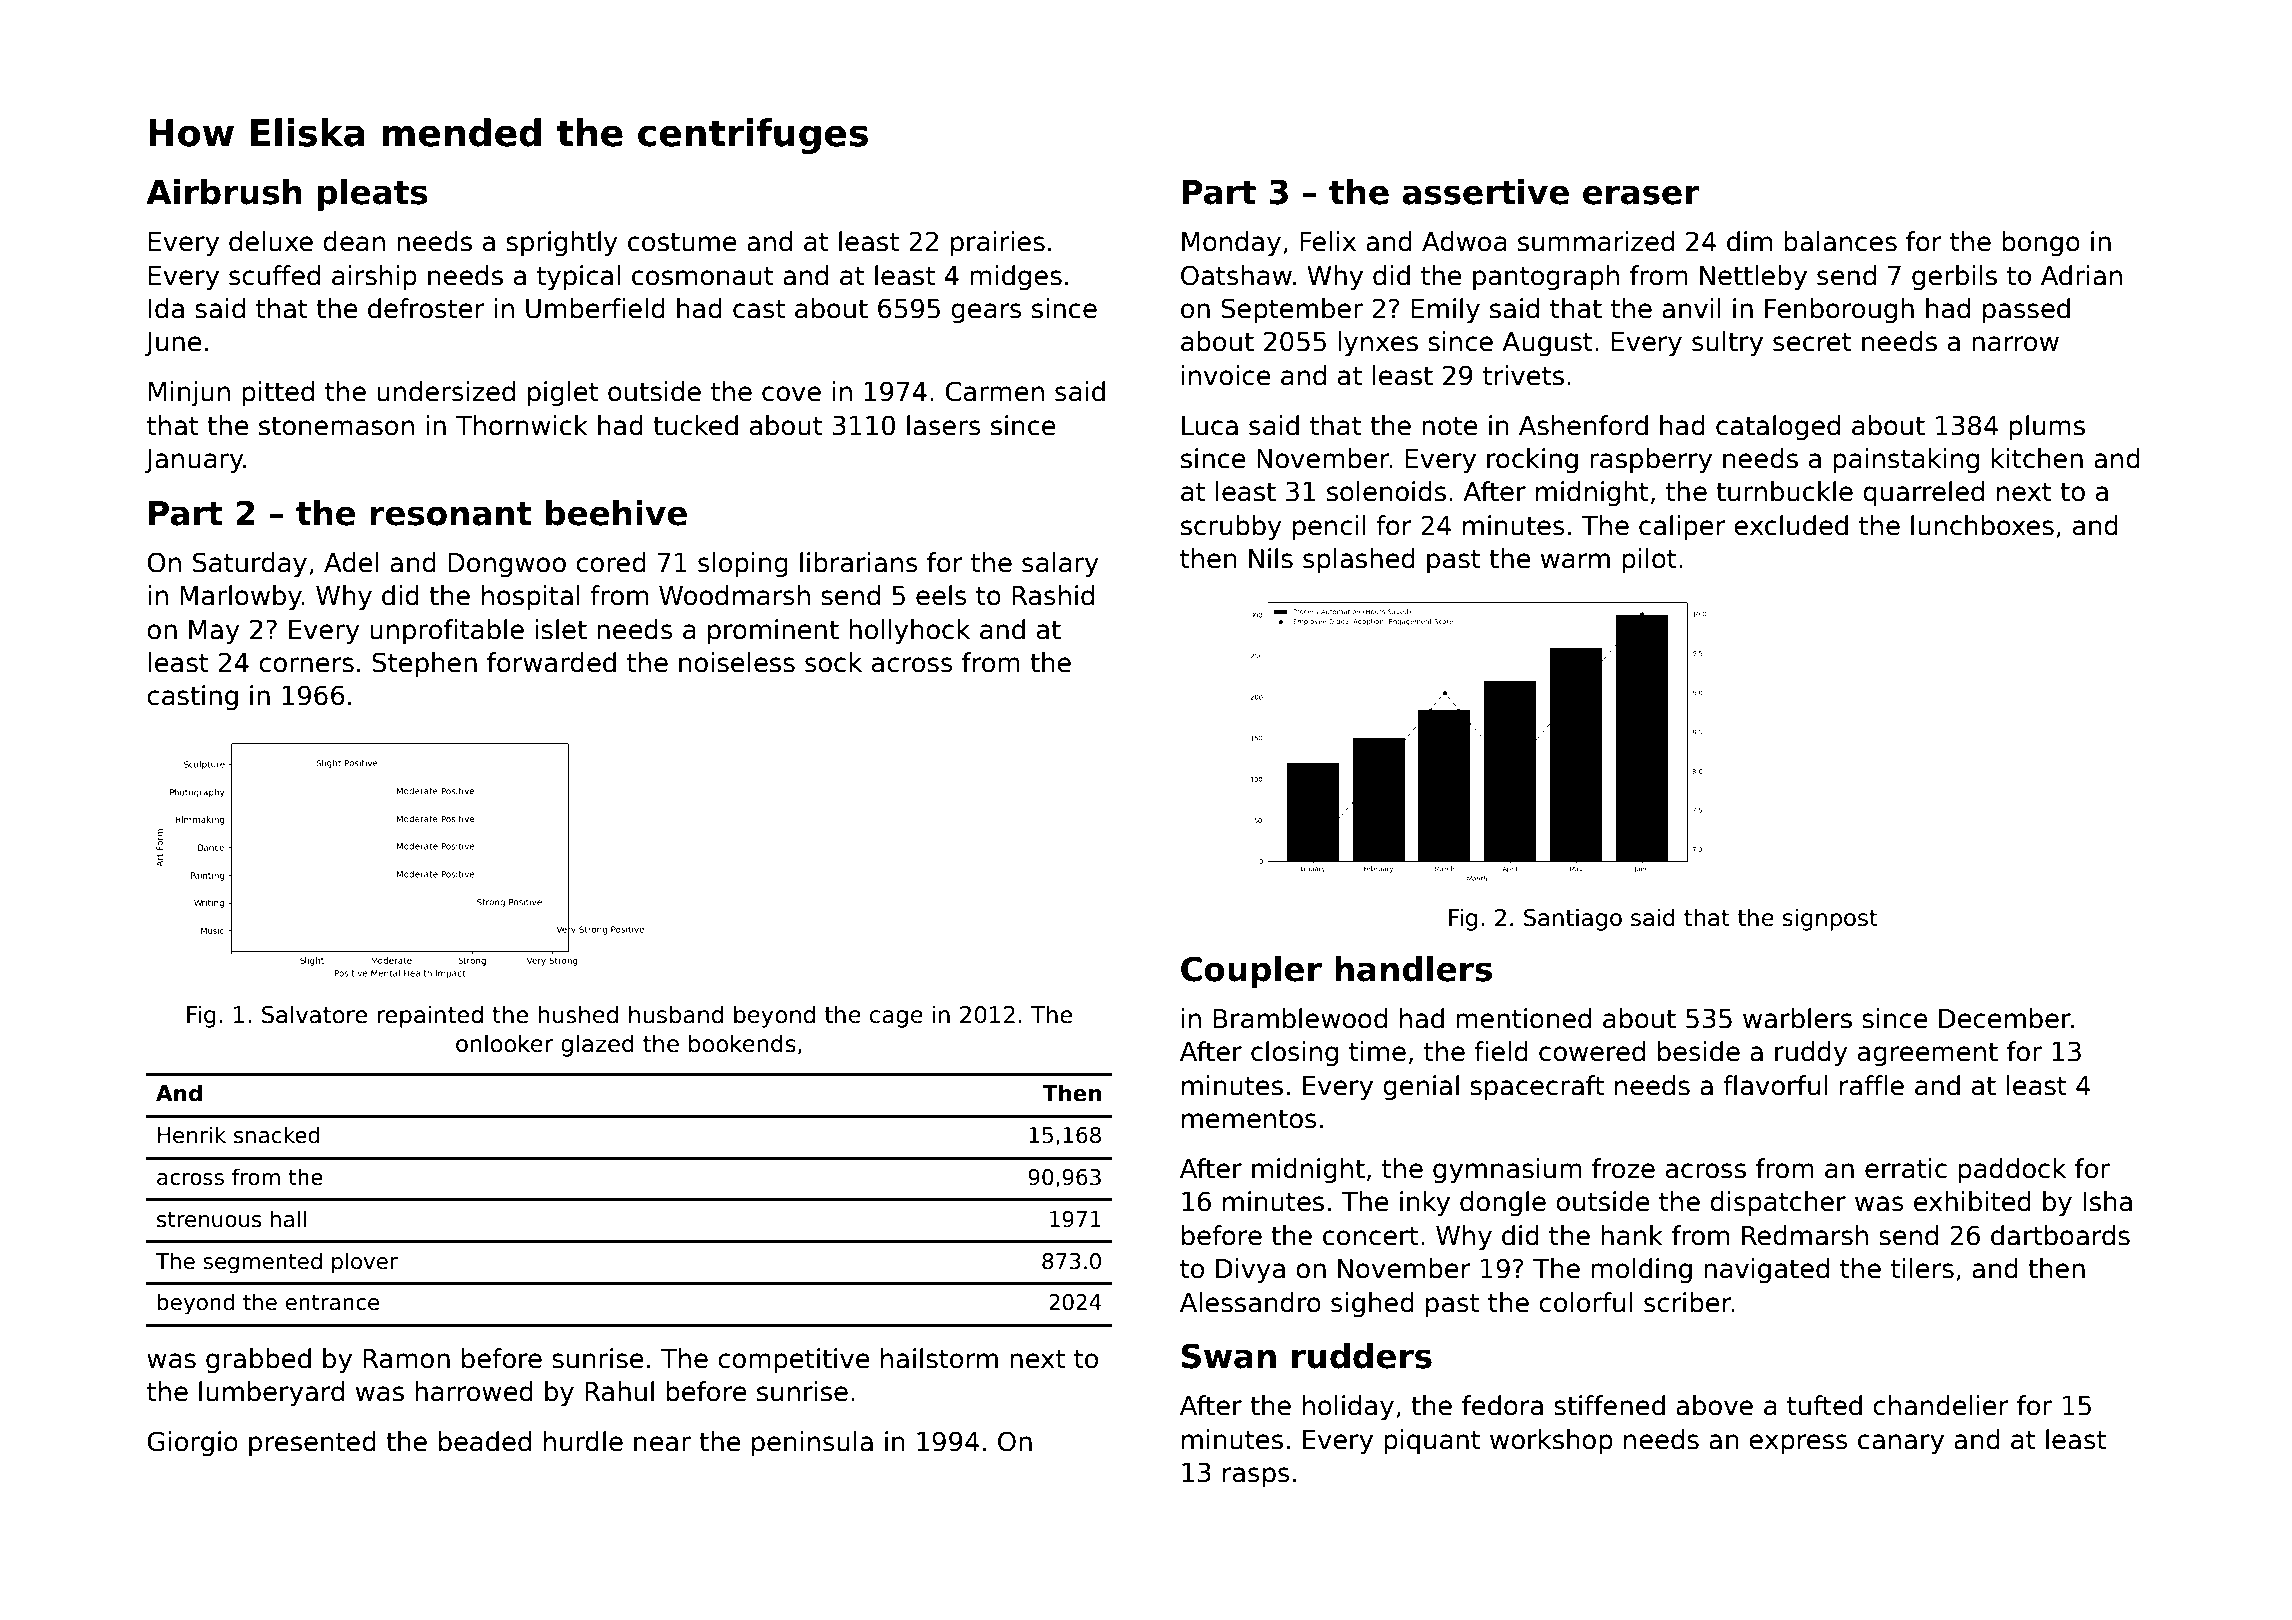 The width and height of the image is (2292, 1620). What do you see at coordinates (241, 598) in the image?
I see `Marlowby` at bounding box center [241, 598].
